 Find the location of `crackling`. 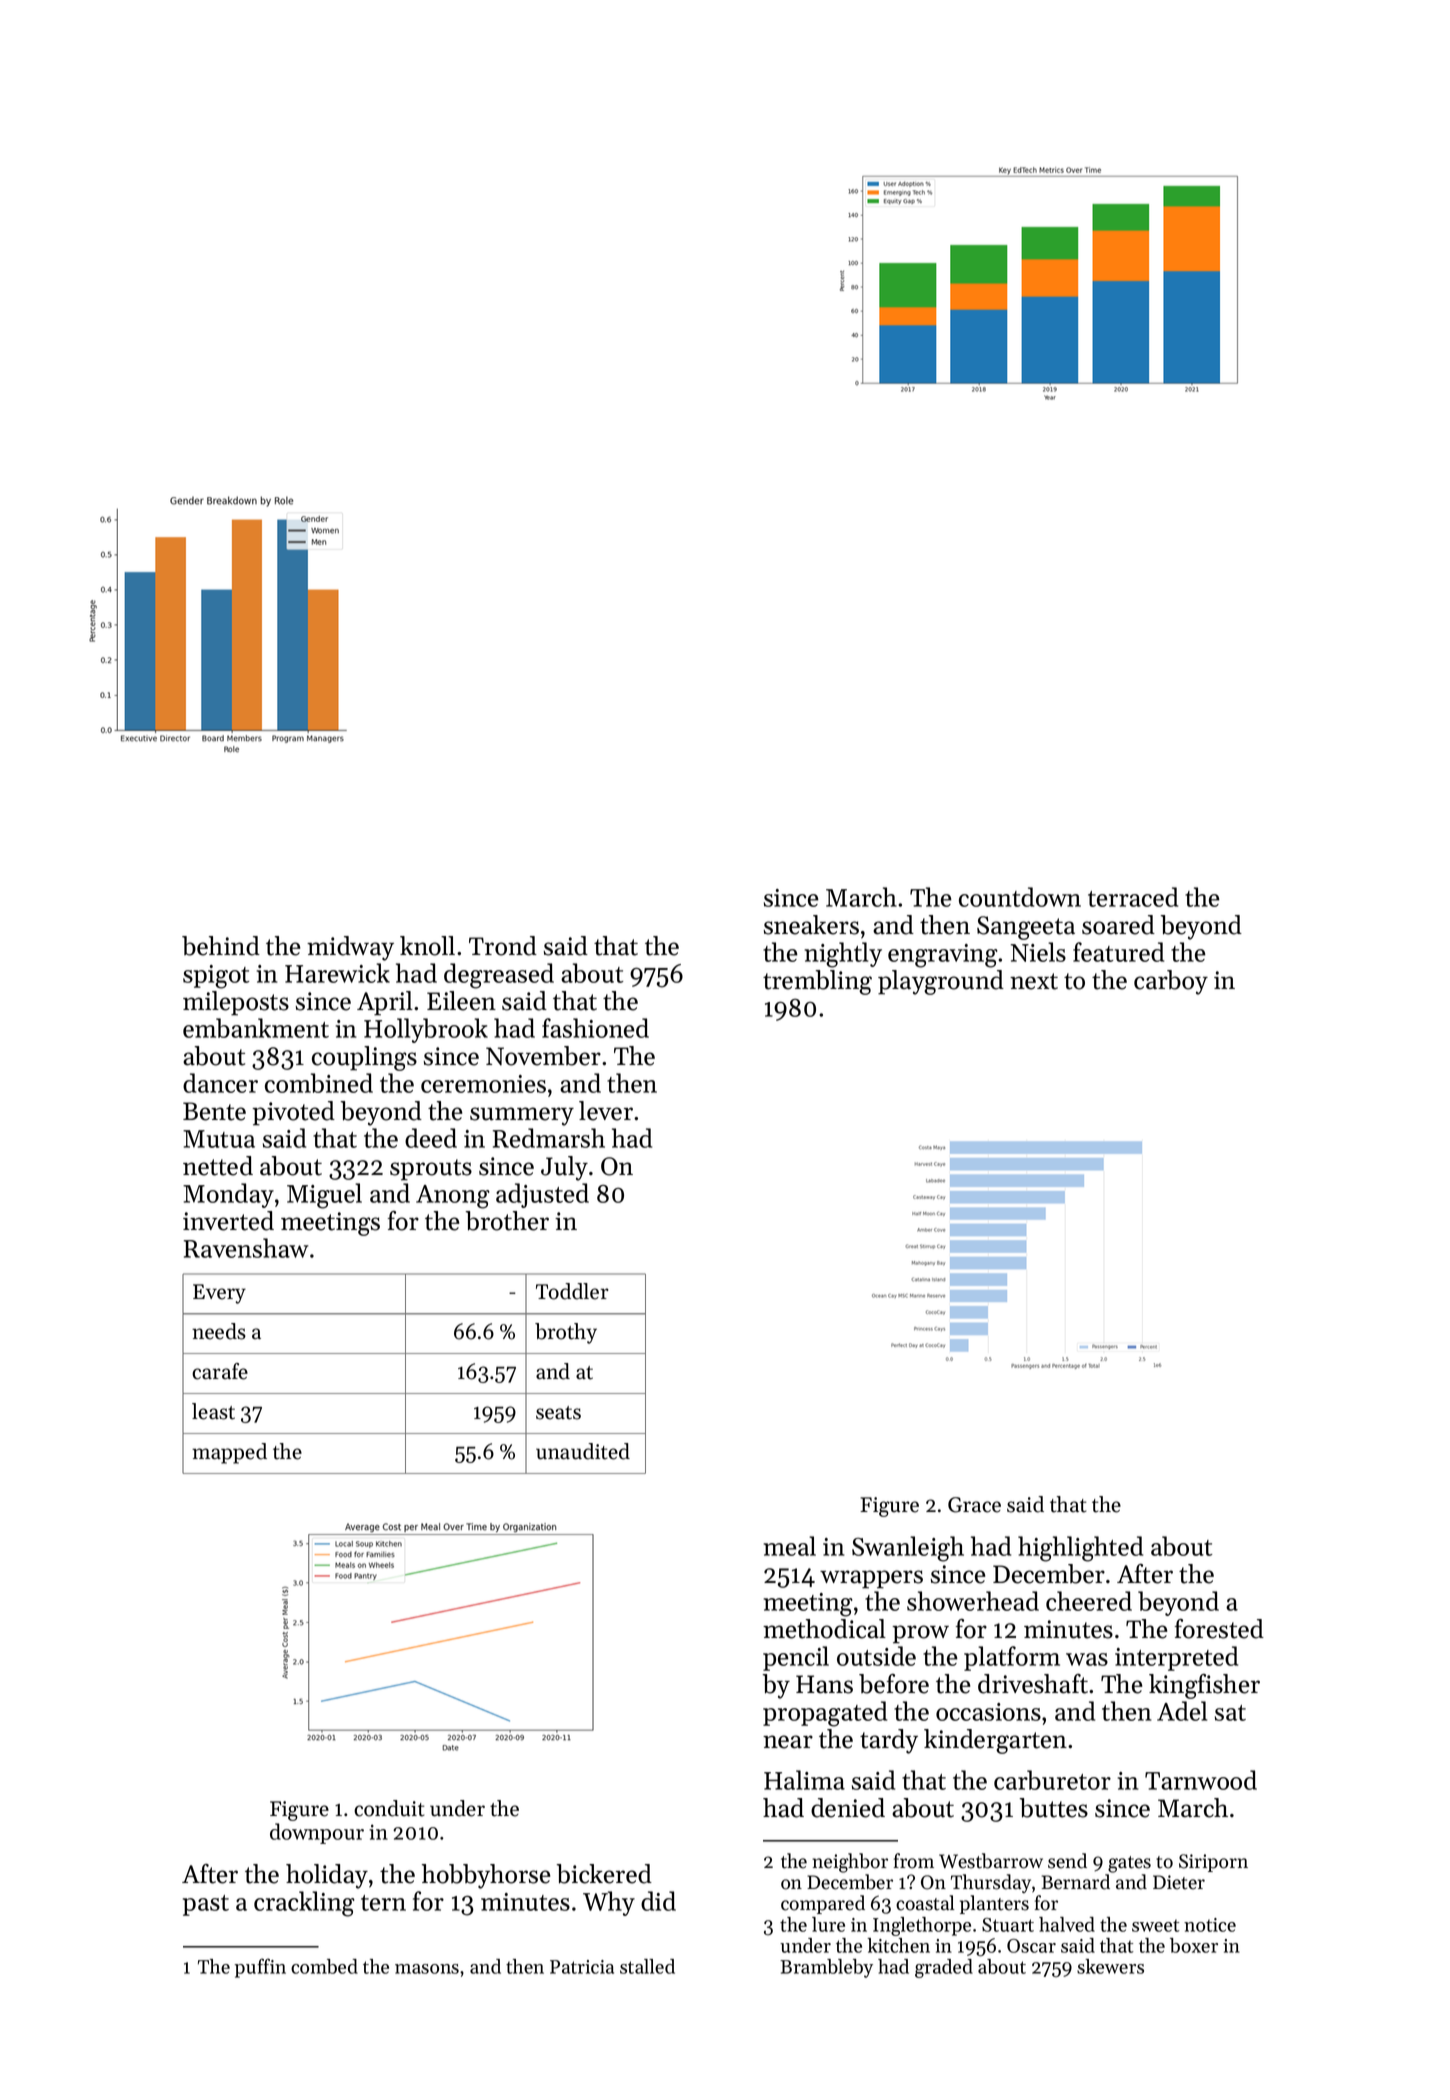

crackling is located at coordinates (304, 1904).
